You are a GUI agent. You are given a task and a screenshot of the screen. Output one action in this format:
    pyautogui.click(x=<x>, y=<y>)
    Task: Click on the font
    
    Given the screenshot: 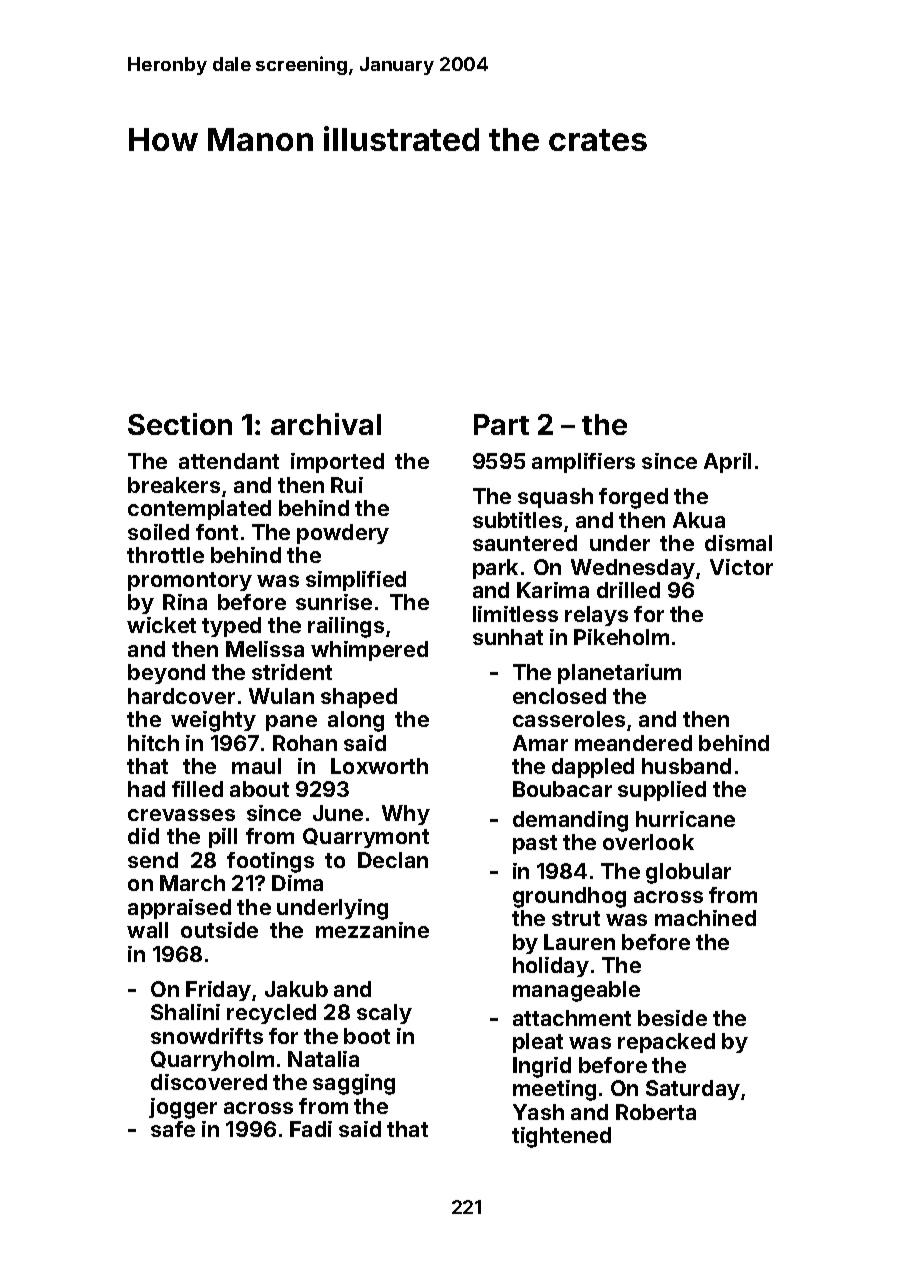 What is the action you would take?
    pyautogui.click(x=217, y=532)
